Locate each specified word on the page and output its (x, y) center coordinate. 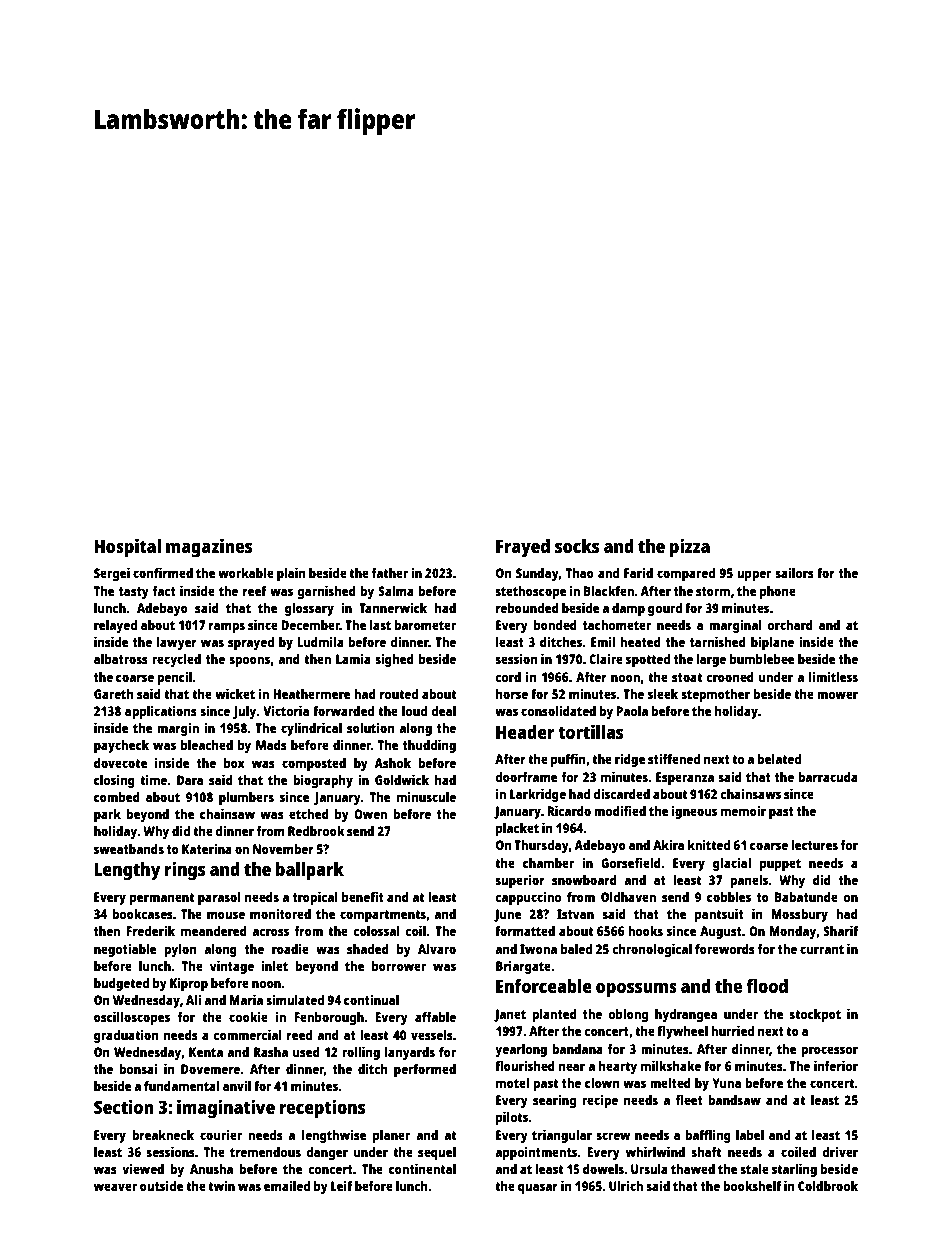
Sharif (840, 930)
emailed (287, 1185)
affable (435, 1017)
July (245, 712)
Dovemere (210, 1069)
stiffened (674, 758)
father (390, 573)
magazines (209, 548)
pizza (690, 548)
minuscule (426, 796)
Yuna (726, 1083)
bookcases (142, 914)
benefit (363, 896)
